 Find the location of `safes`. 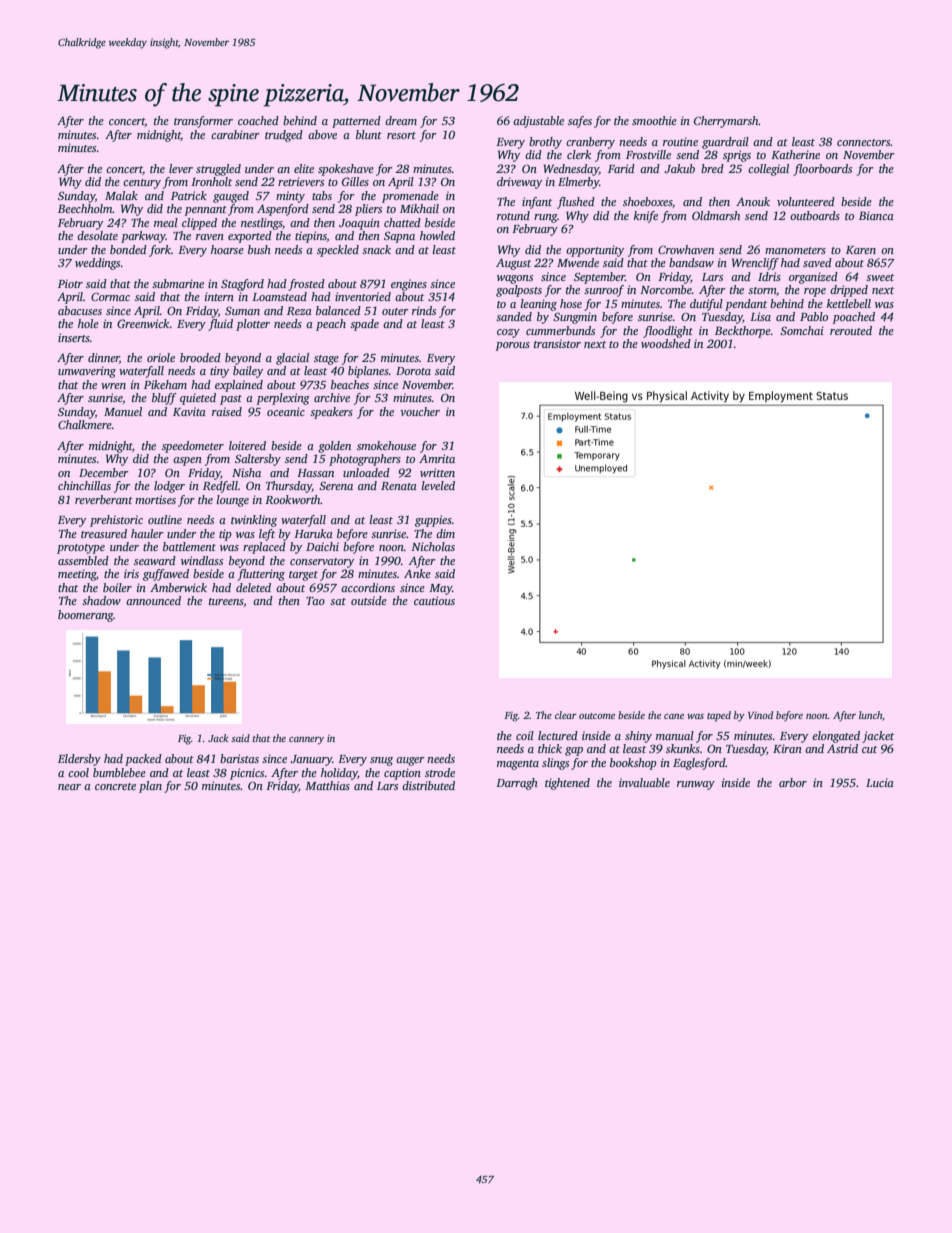

safes is located at coordinates (580, 122).
